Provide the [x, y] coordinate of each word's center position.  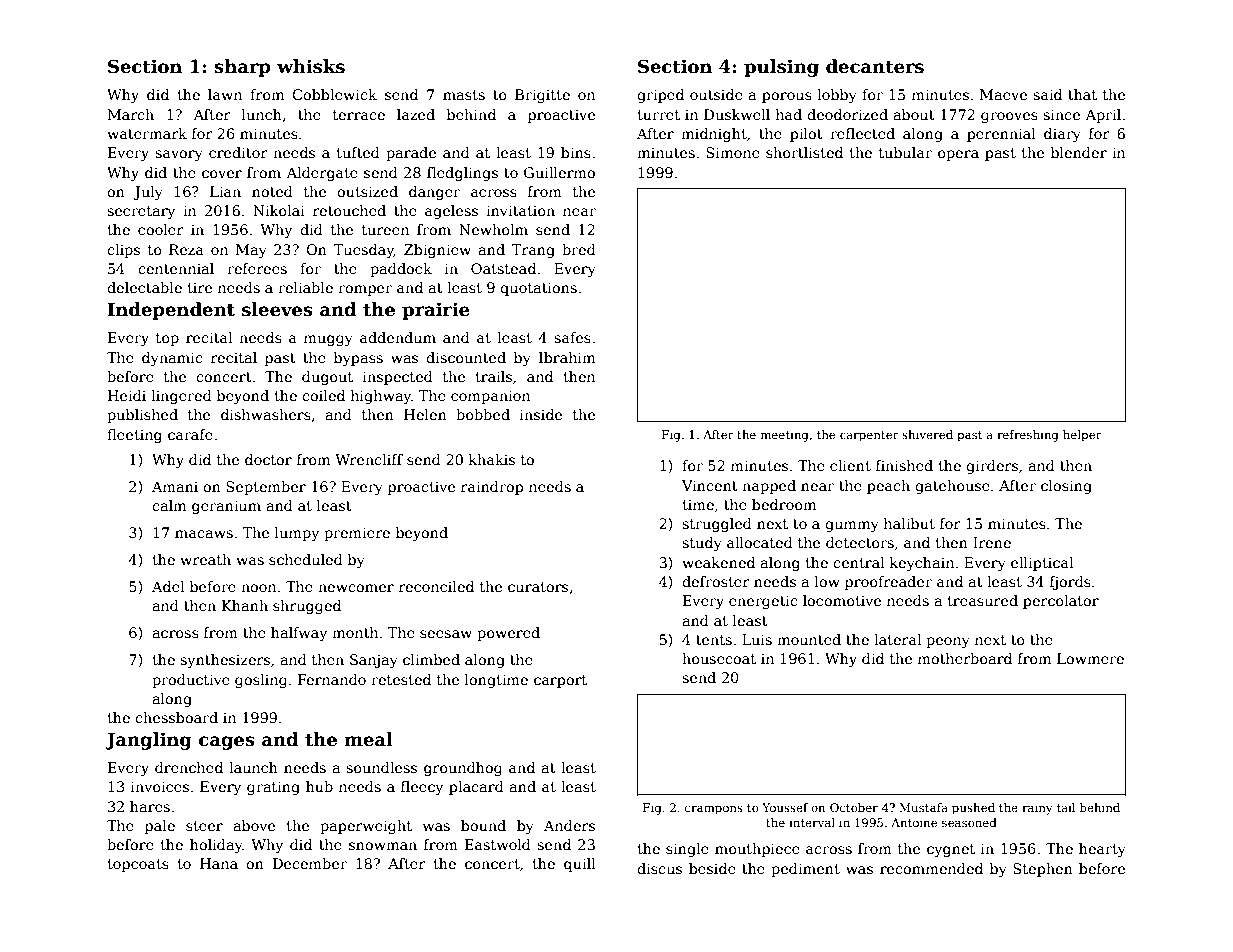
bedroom [784, 504]
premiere [357, 534]
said [1047, 94]
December [310, 863]
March [131, 114]
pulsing [781, 68]
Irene [992, 542]
